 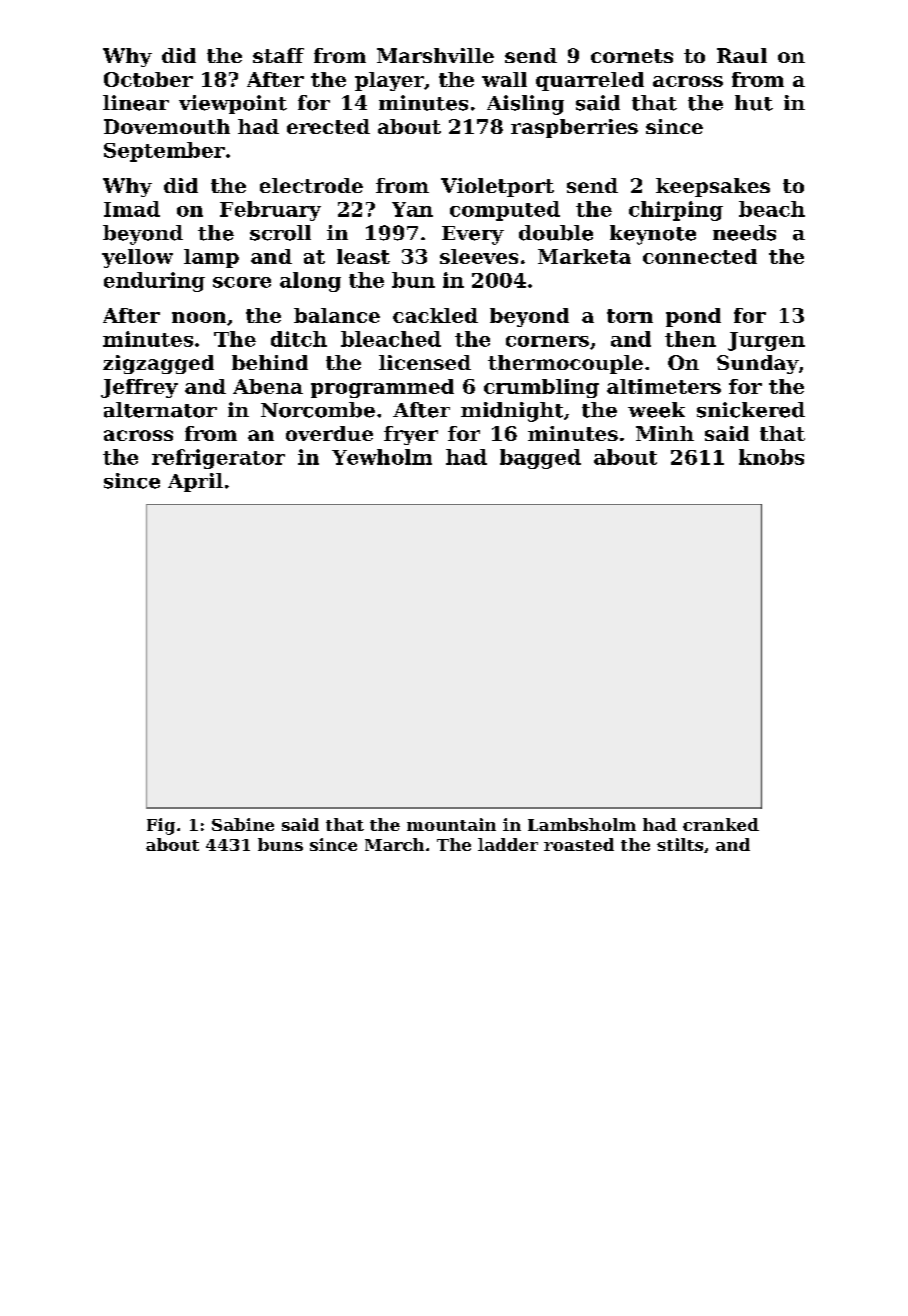 I want to click on October, so click(x=148, y=79).
